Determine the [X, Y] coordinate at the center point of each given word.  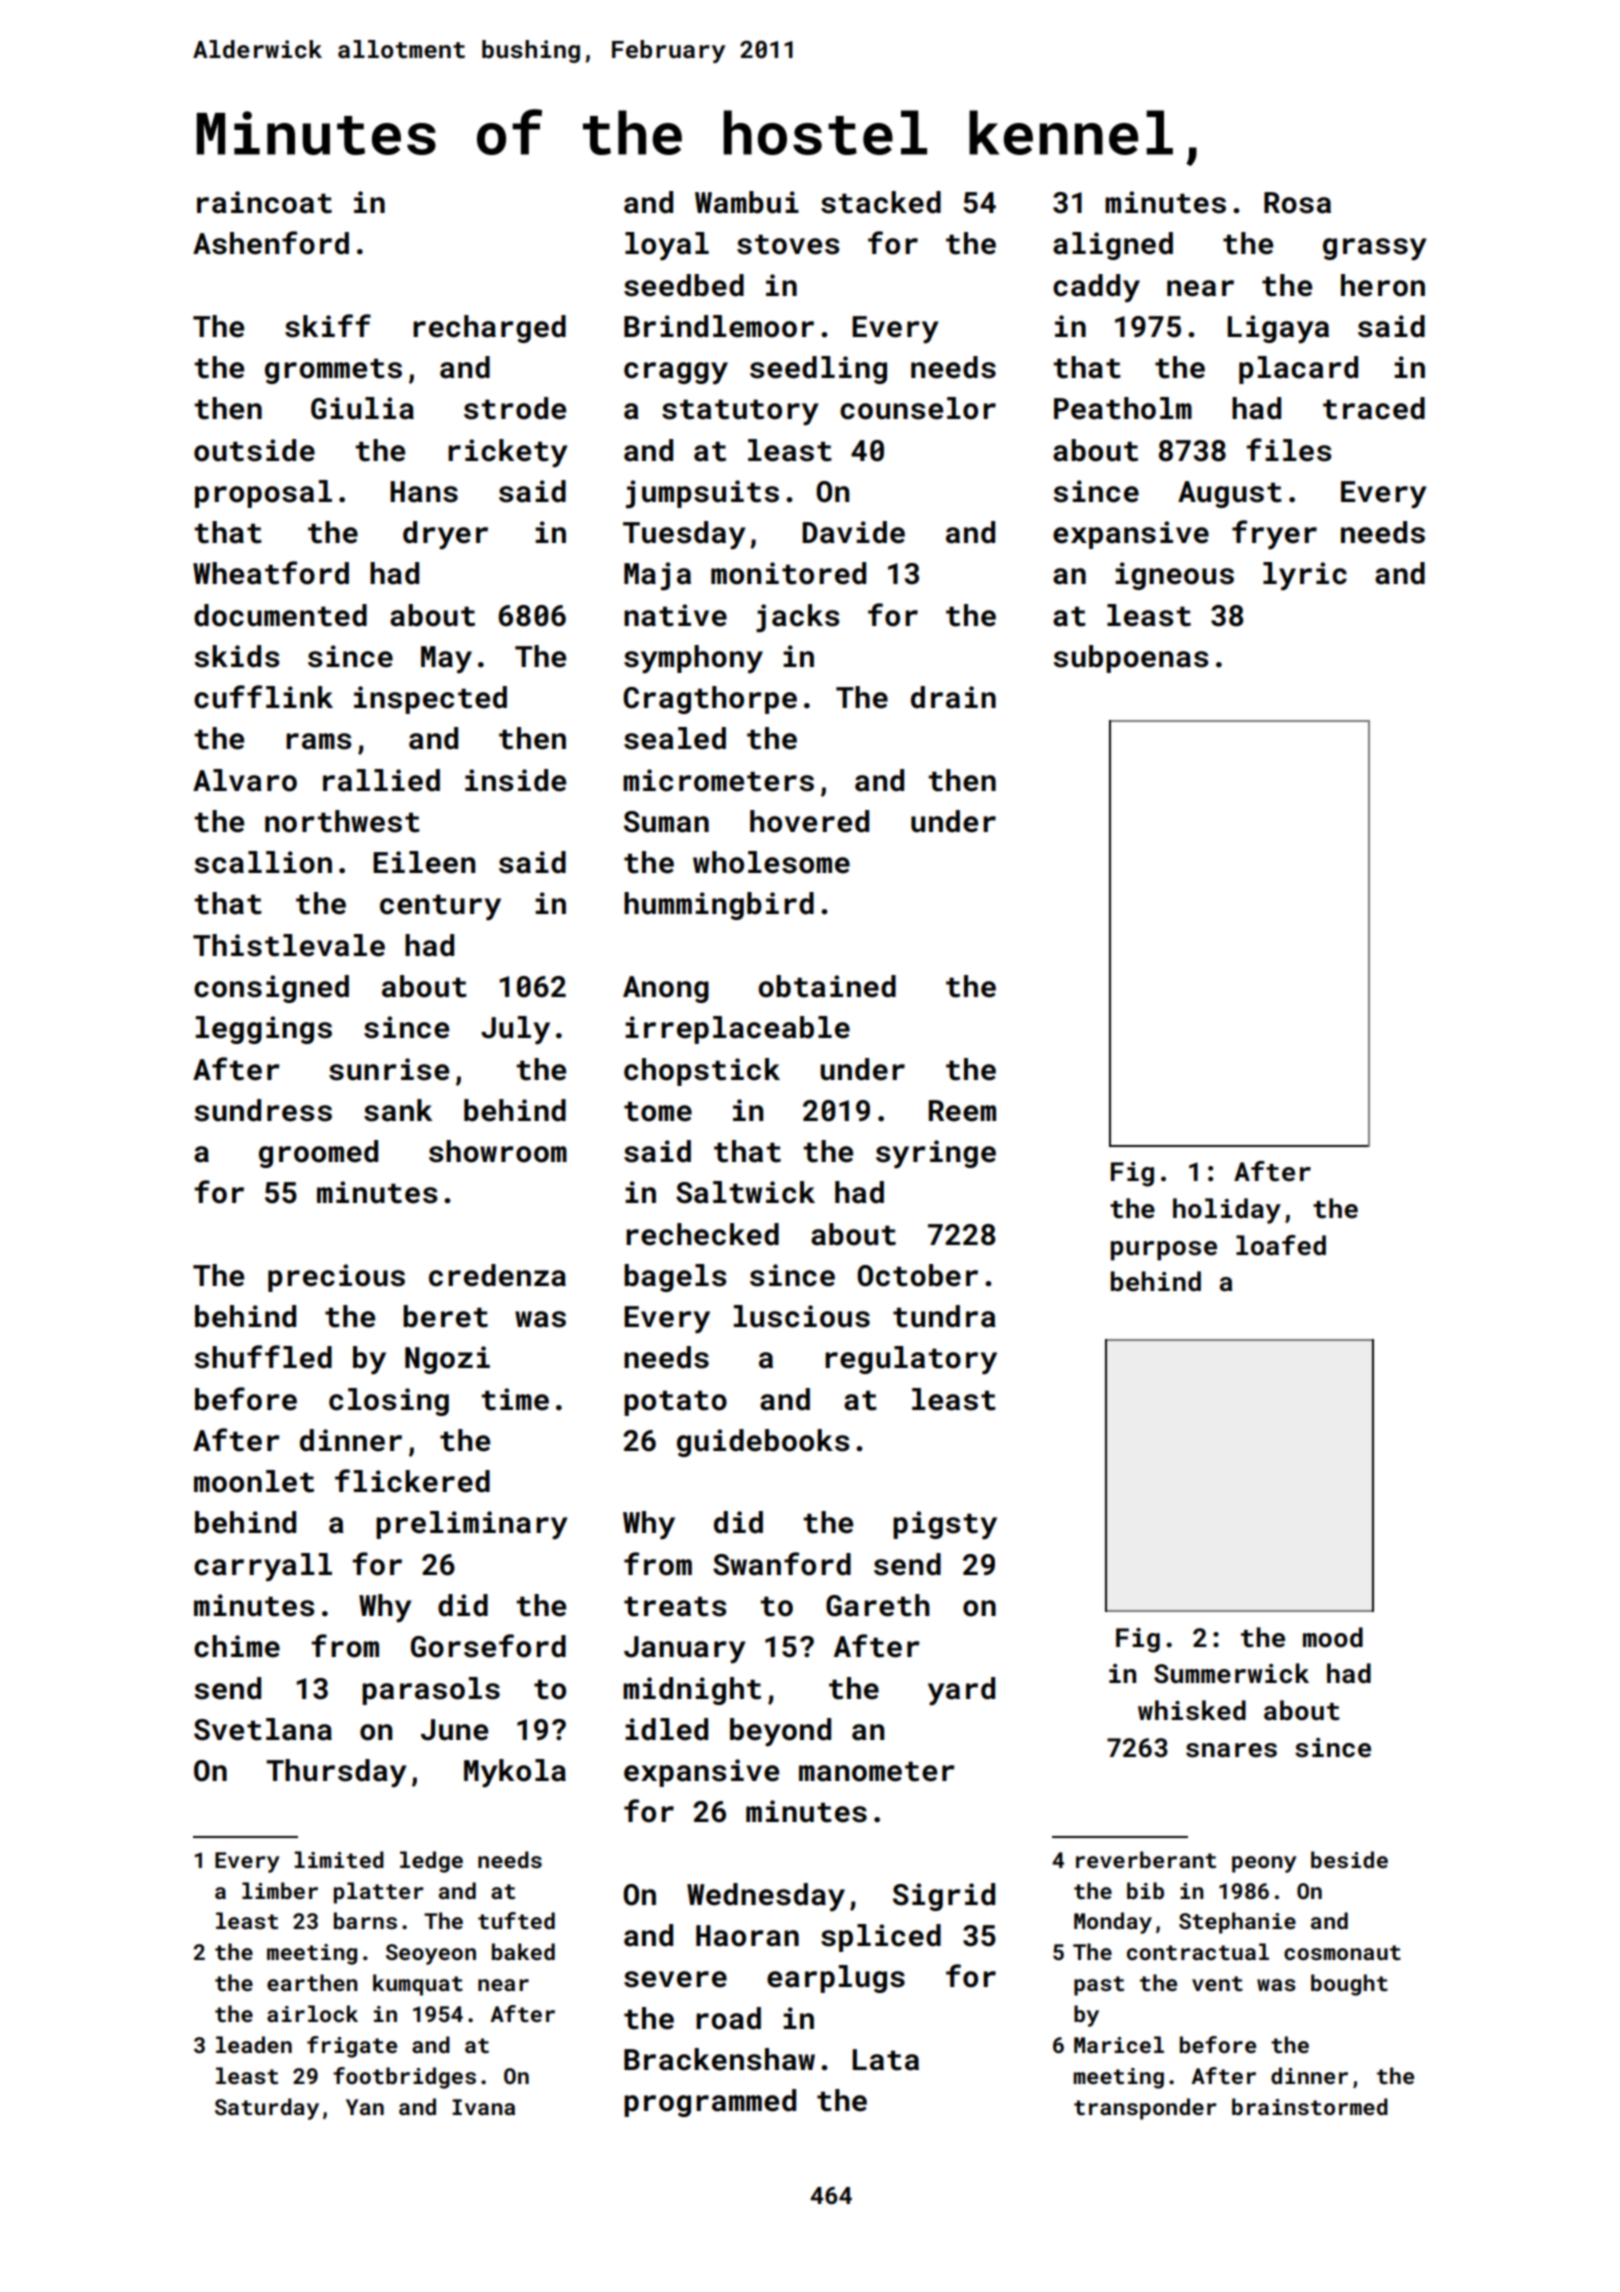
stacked [881, 202]
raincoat [264, 202]
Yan [365, 2107]
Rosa [1297, 203]
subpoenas [1131, 659]
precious [336, 1278]
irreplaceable [737, 1030]
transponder [1145, 2109]
